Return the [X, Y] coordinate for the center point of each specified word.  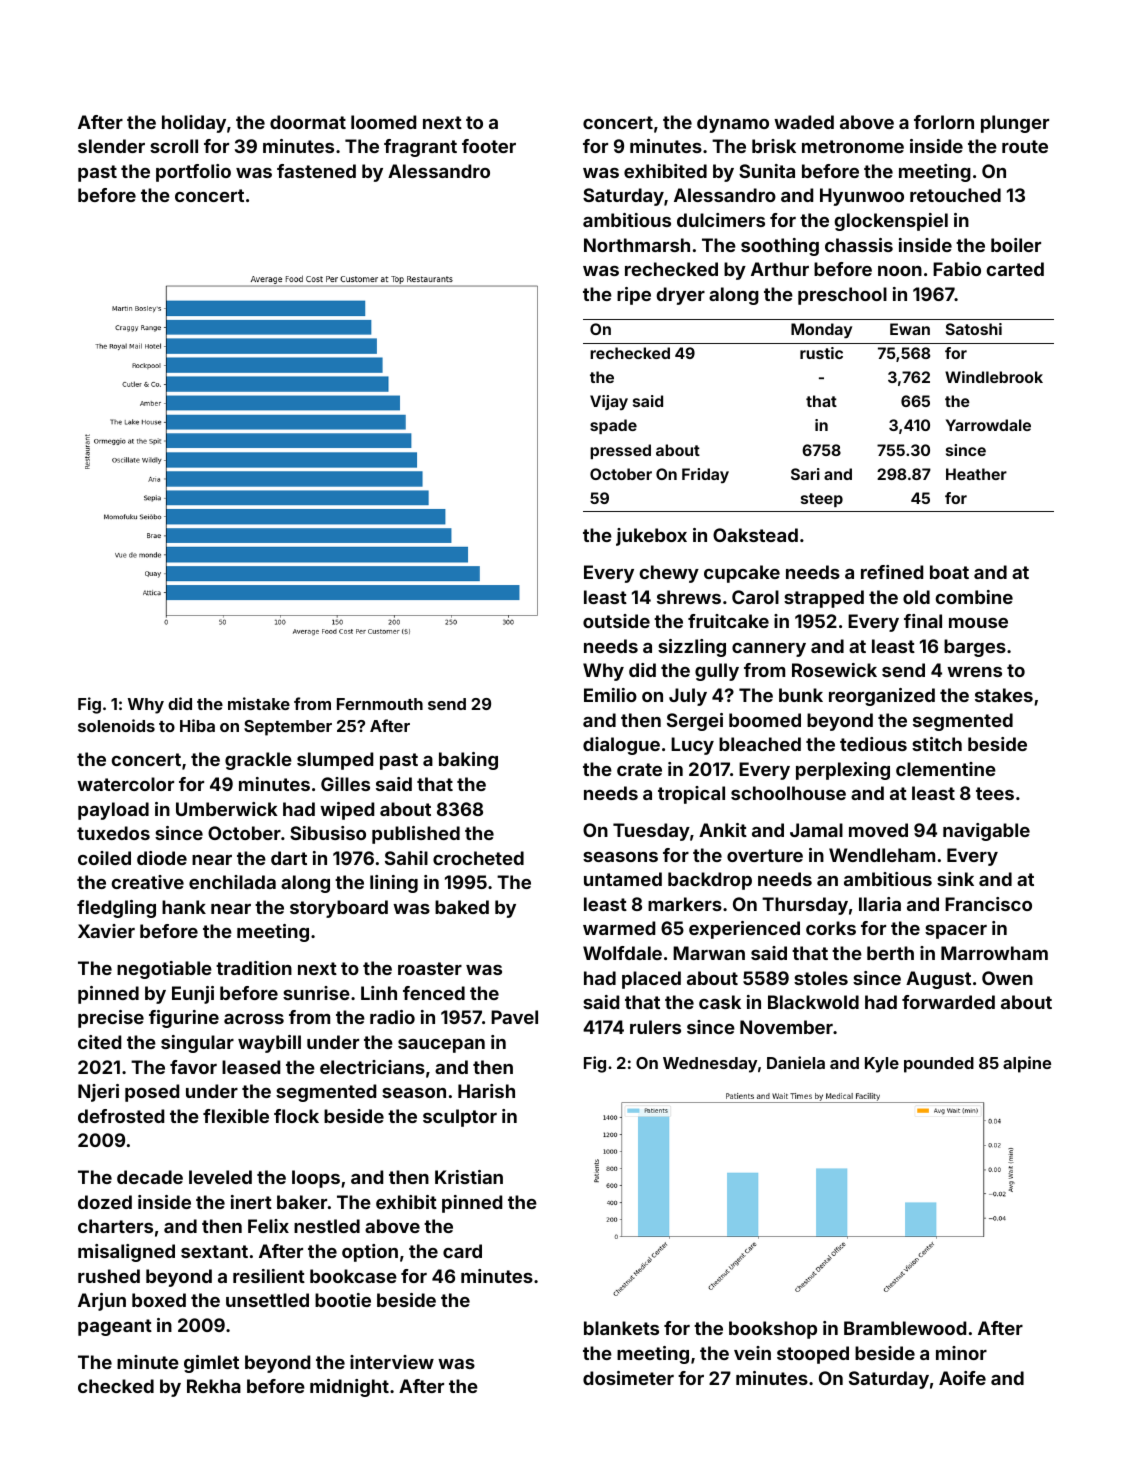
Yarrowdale [988, 425]
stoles [821, 978]
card [462, 1251]
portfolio [193, 173]
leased [251, 1067]
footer [489, 146]
